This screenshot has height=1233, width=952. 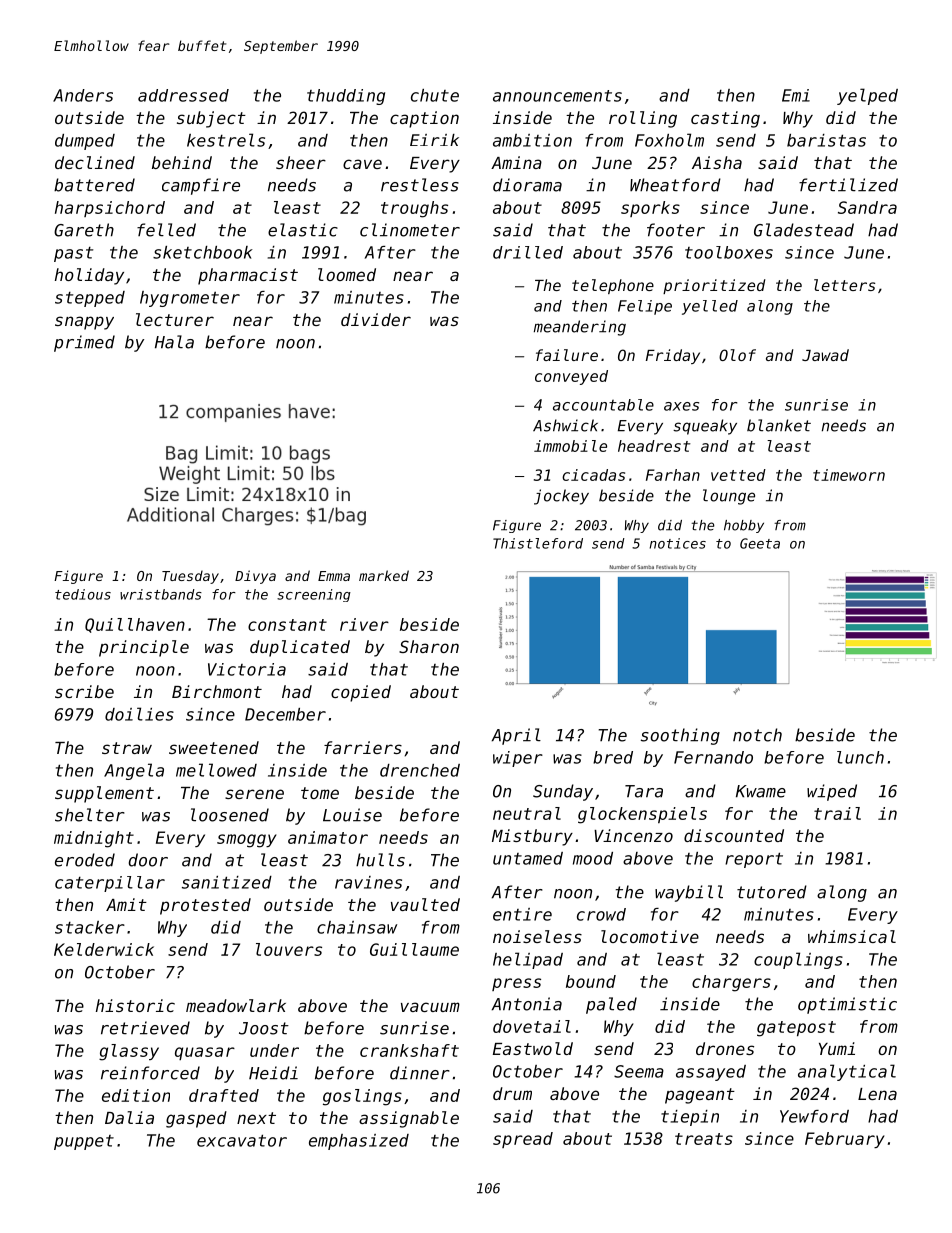 What do you see at coordinates (174, 342) in the screenshot?
I see `Hala` at bounding box center [174, 342].
